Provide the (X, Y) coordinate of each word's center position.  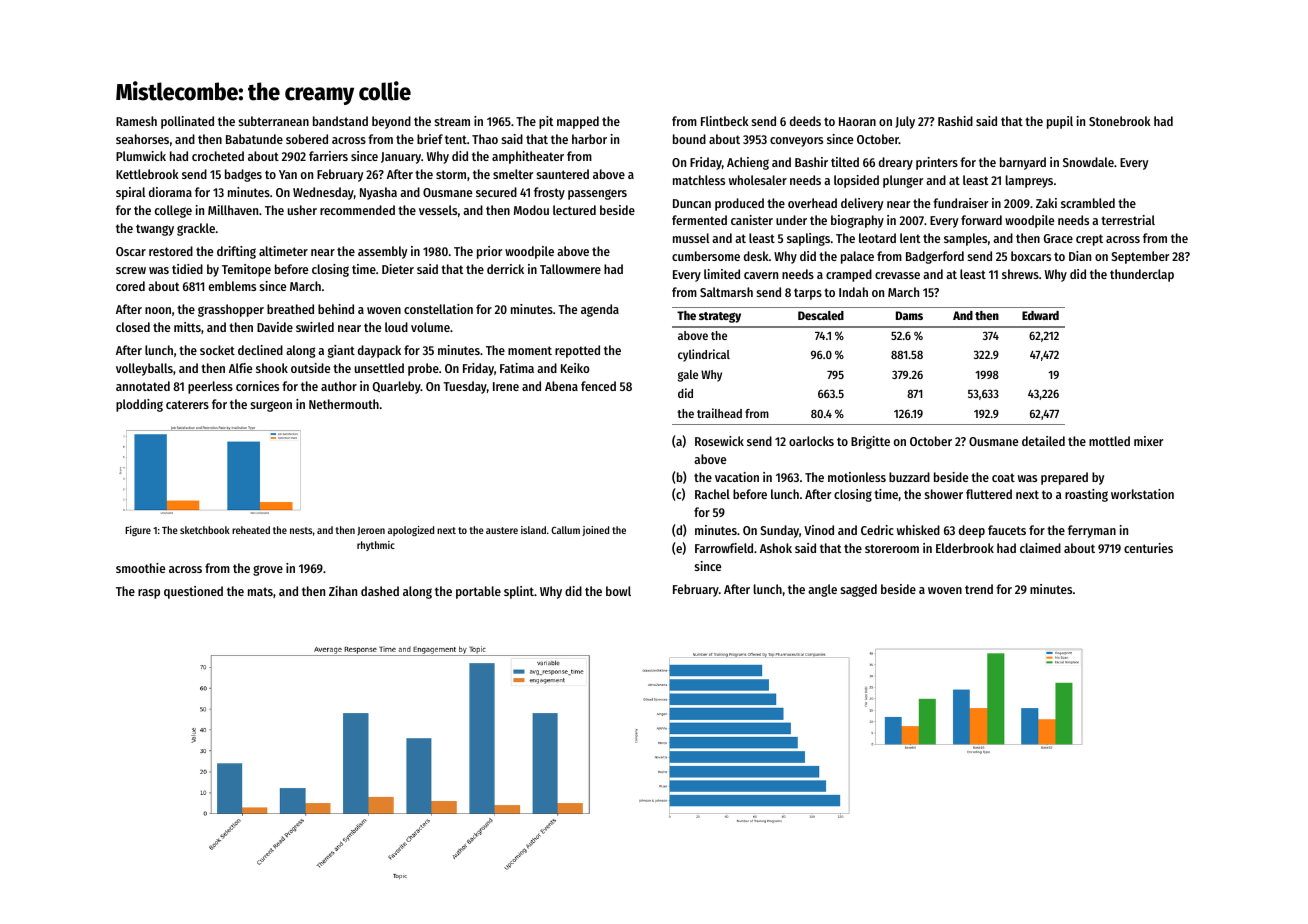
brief (430, 139)
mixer (1148, 441)
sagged (859, 590)
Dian (1080, 256)
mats (260, 591)
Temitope (246, 270)
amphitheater (528, 157)
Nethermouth (344, 404)
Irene (506, 386)
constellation (438, 309)
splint (519, 592)
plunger (903, 181)
